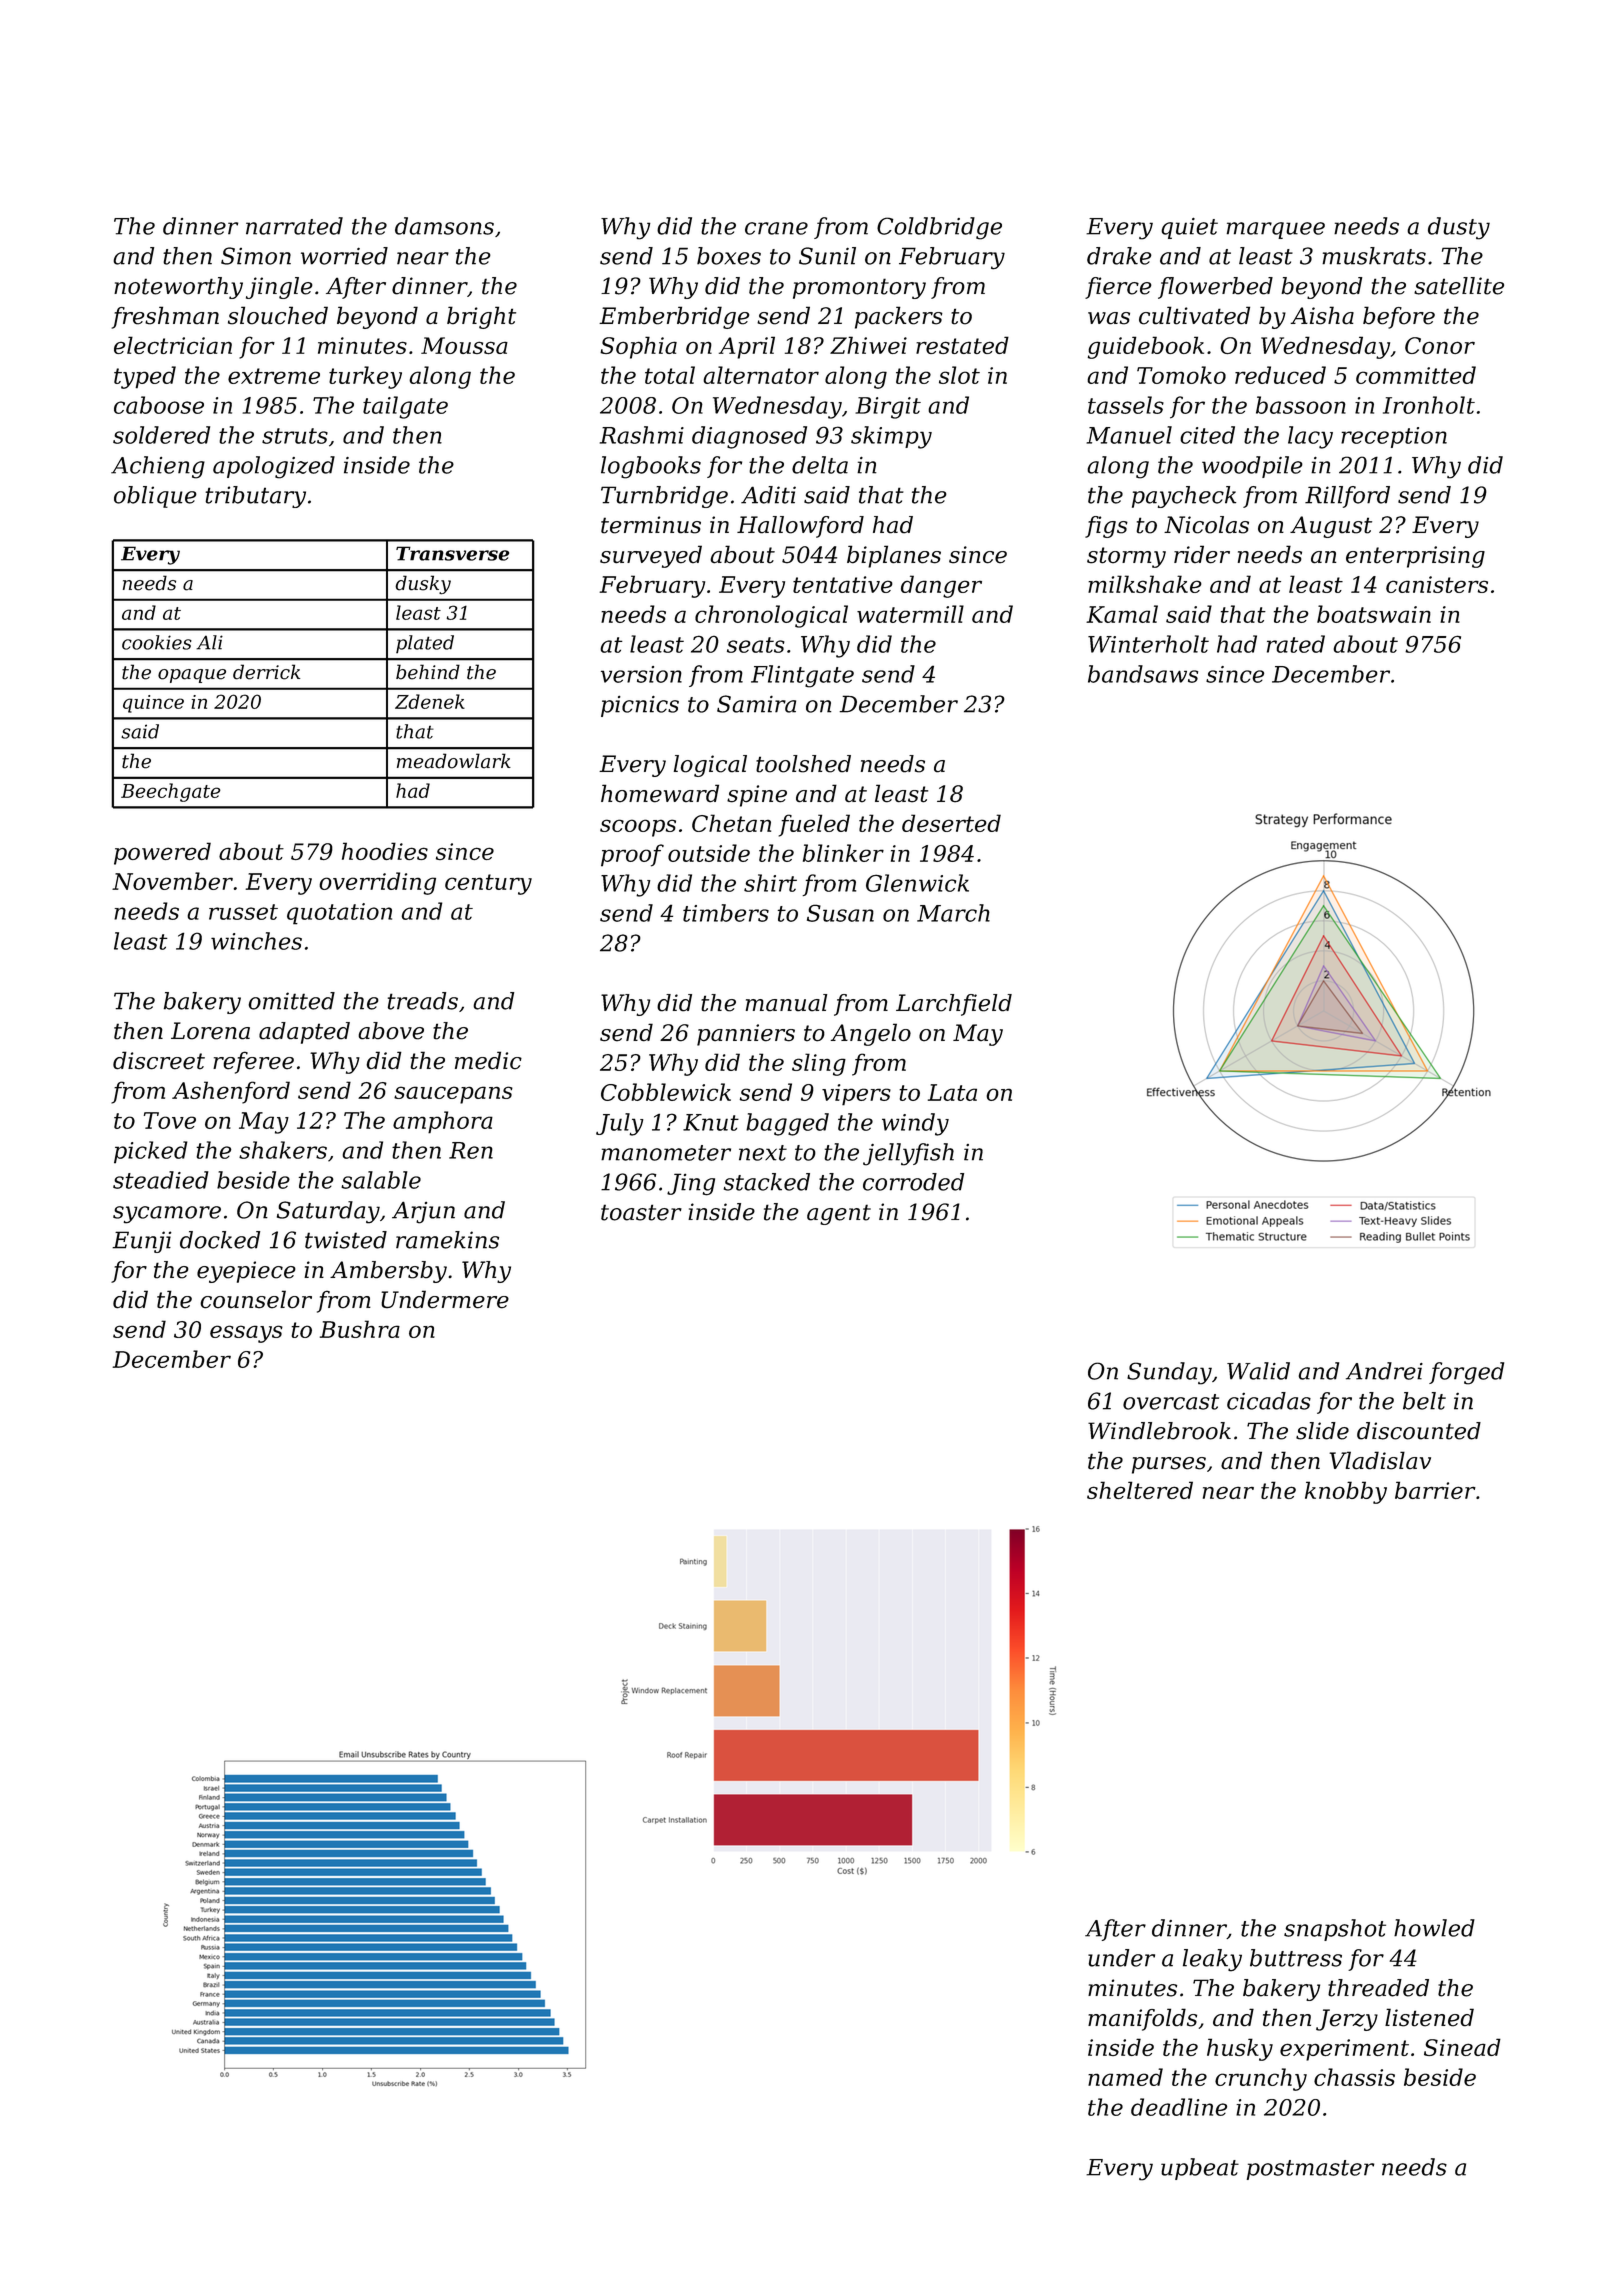  What do you see at coordinates (868, 345) in the screenshot?
I see `Zhiwei` at bounding box center [868, 345].
